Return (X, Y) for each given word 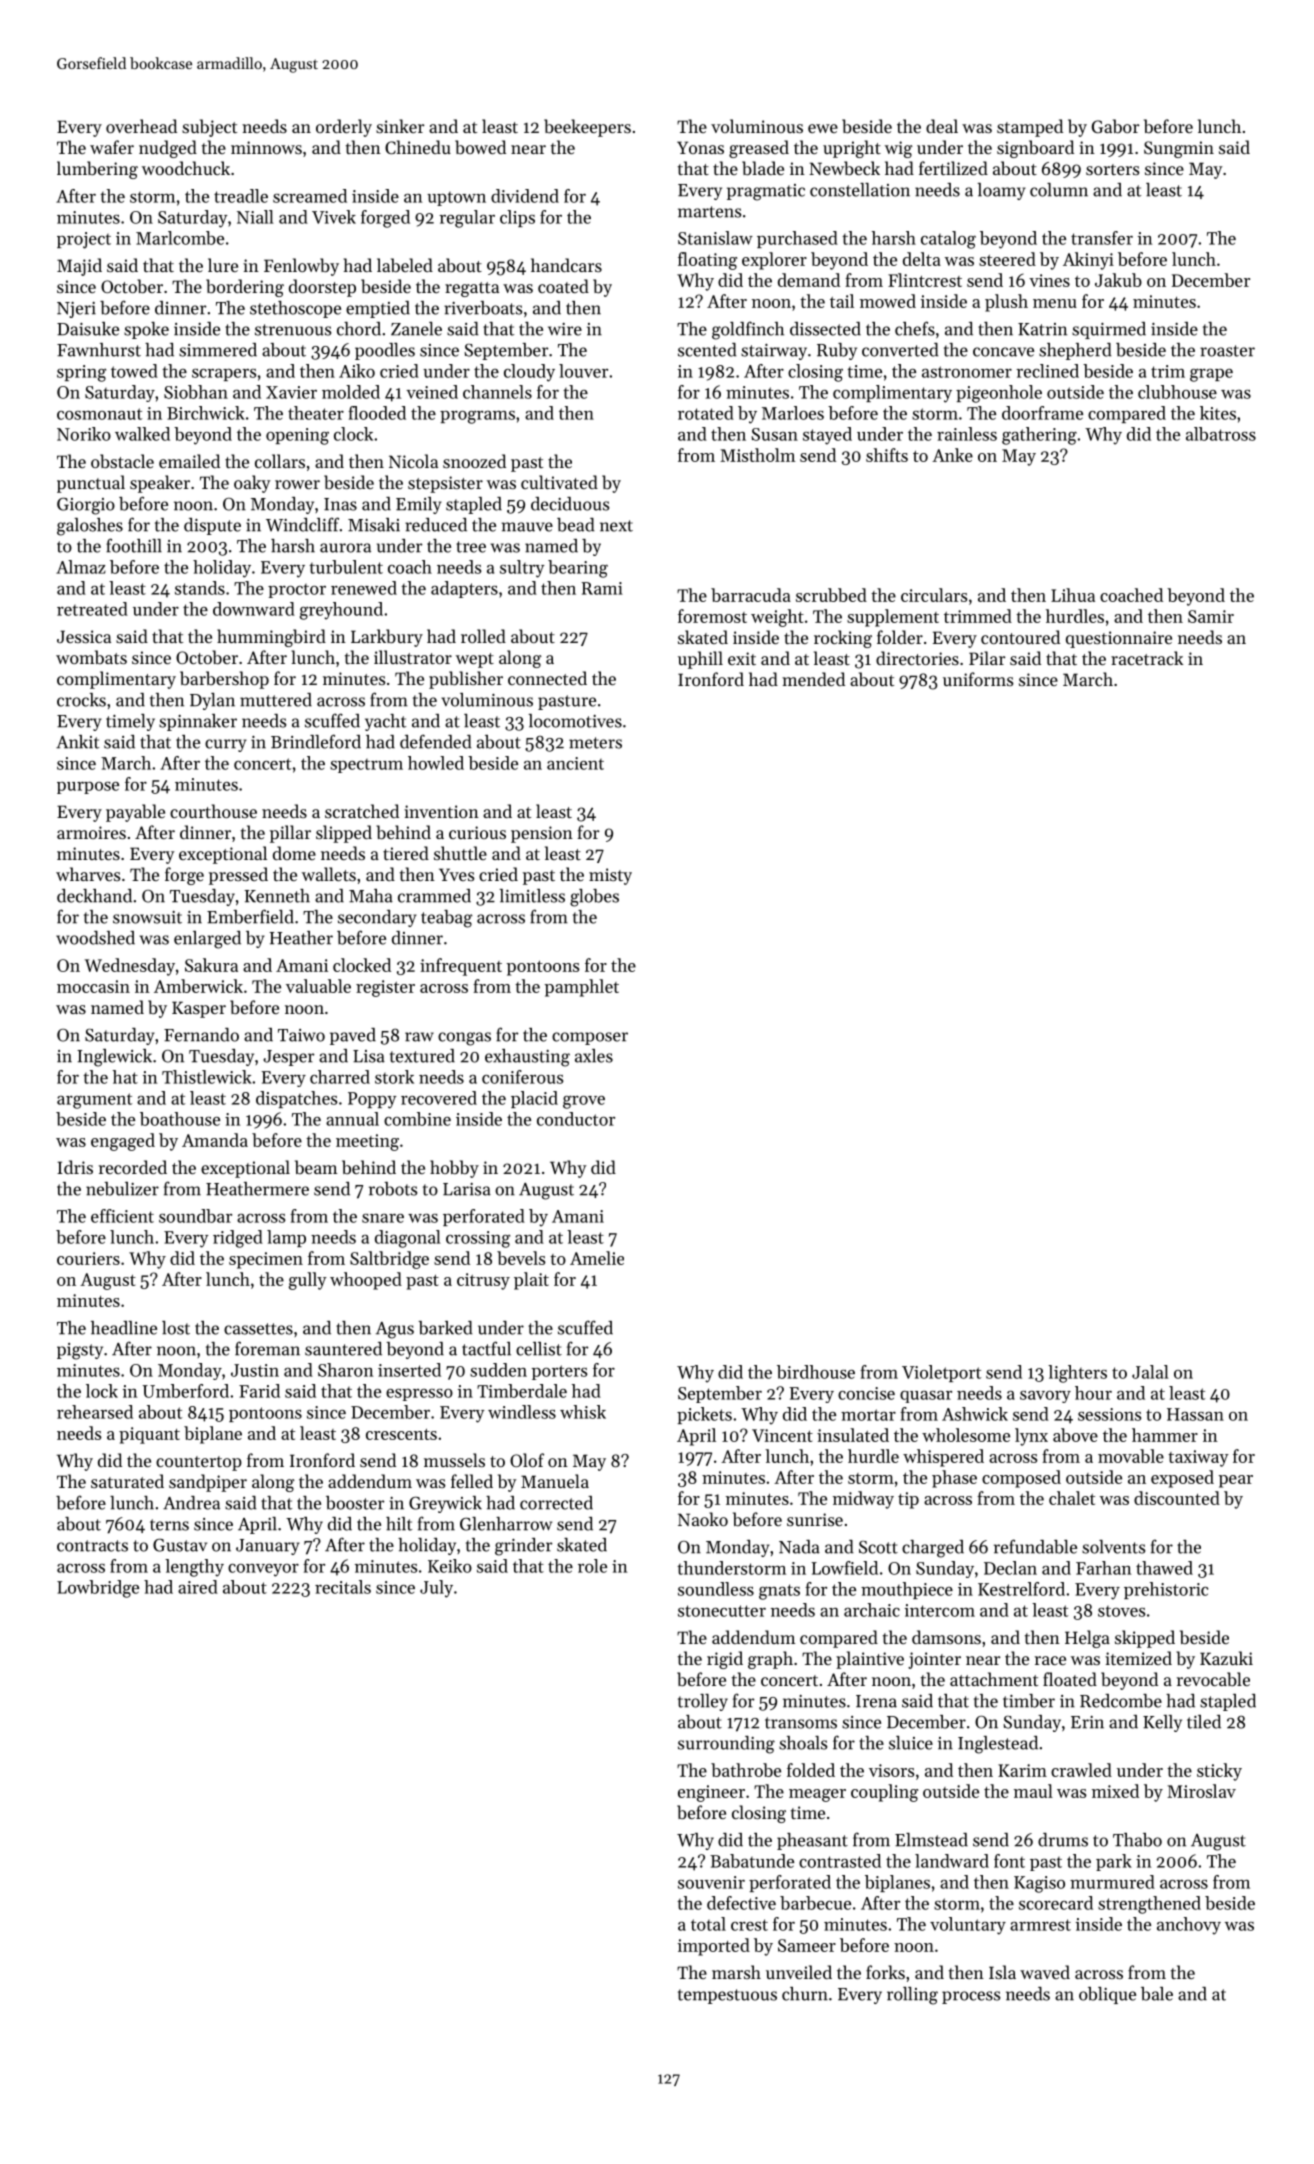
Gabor (1115, 126)
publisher (466, 680)
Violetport (941, 1373)
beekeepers (587, 128)
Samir (1211, 616)
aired (198, 1587)
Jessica (84, 636)
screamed (310, 196)
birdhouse (816, 1372)
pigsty (80, 1351)
